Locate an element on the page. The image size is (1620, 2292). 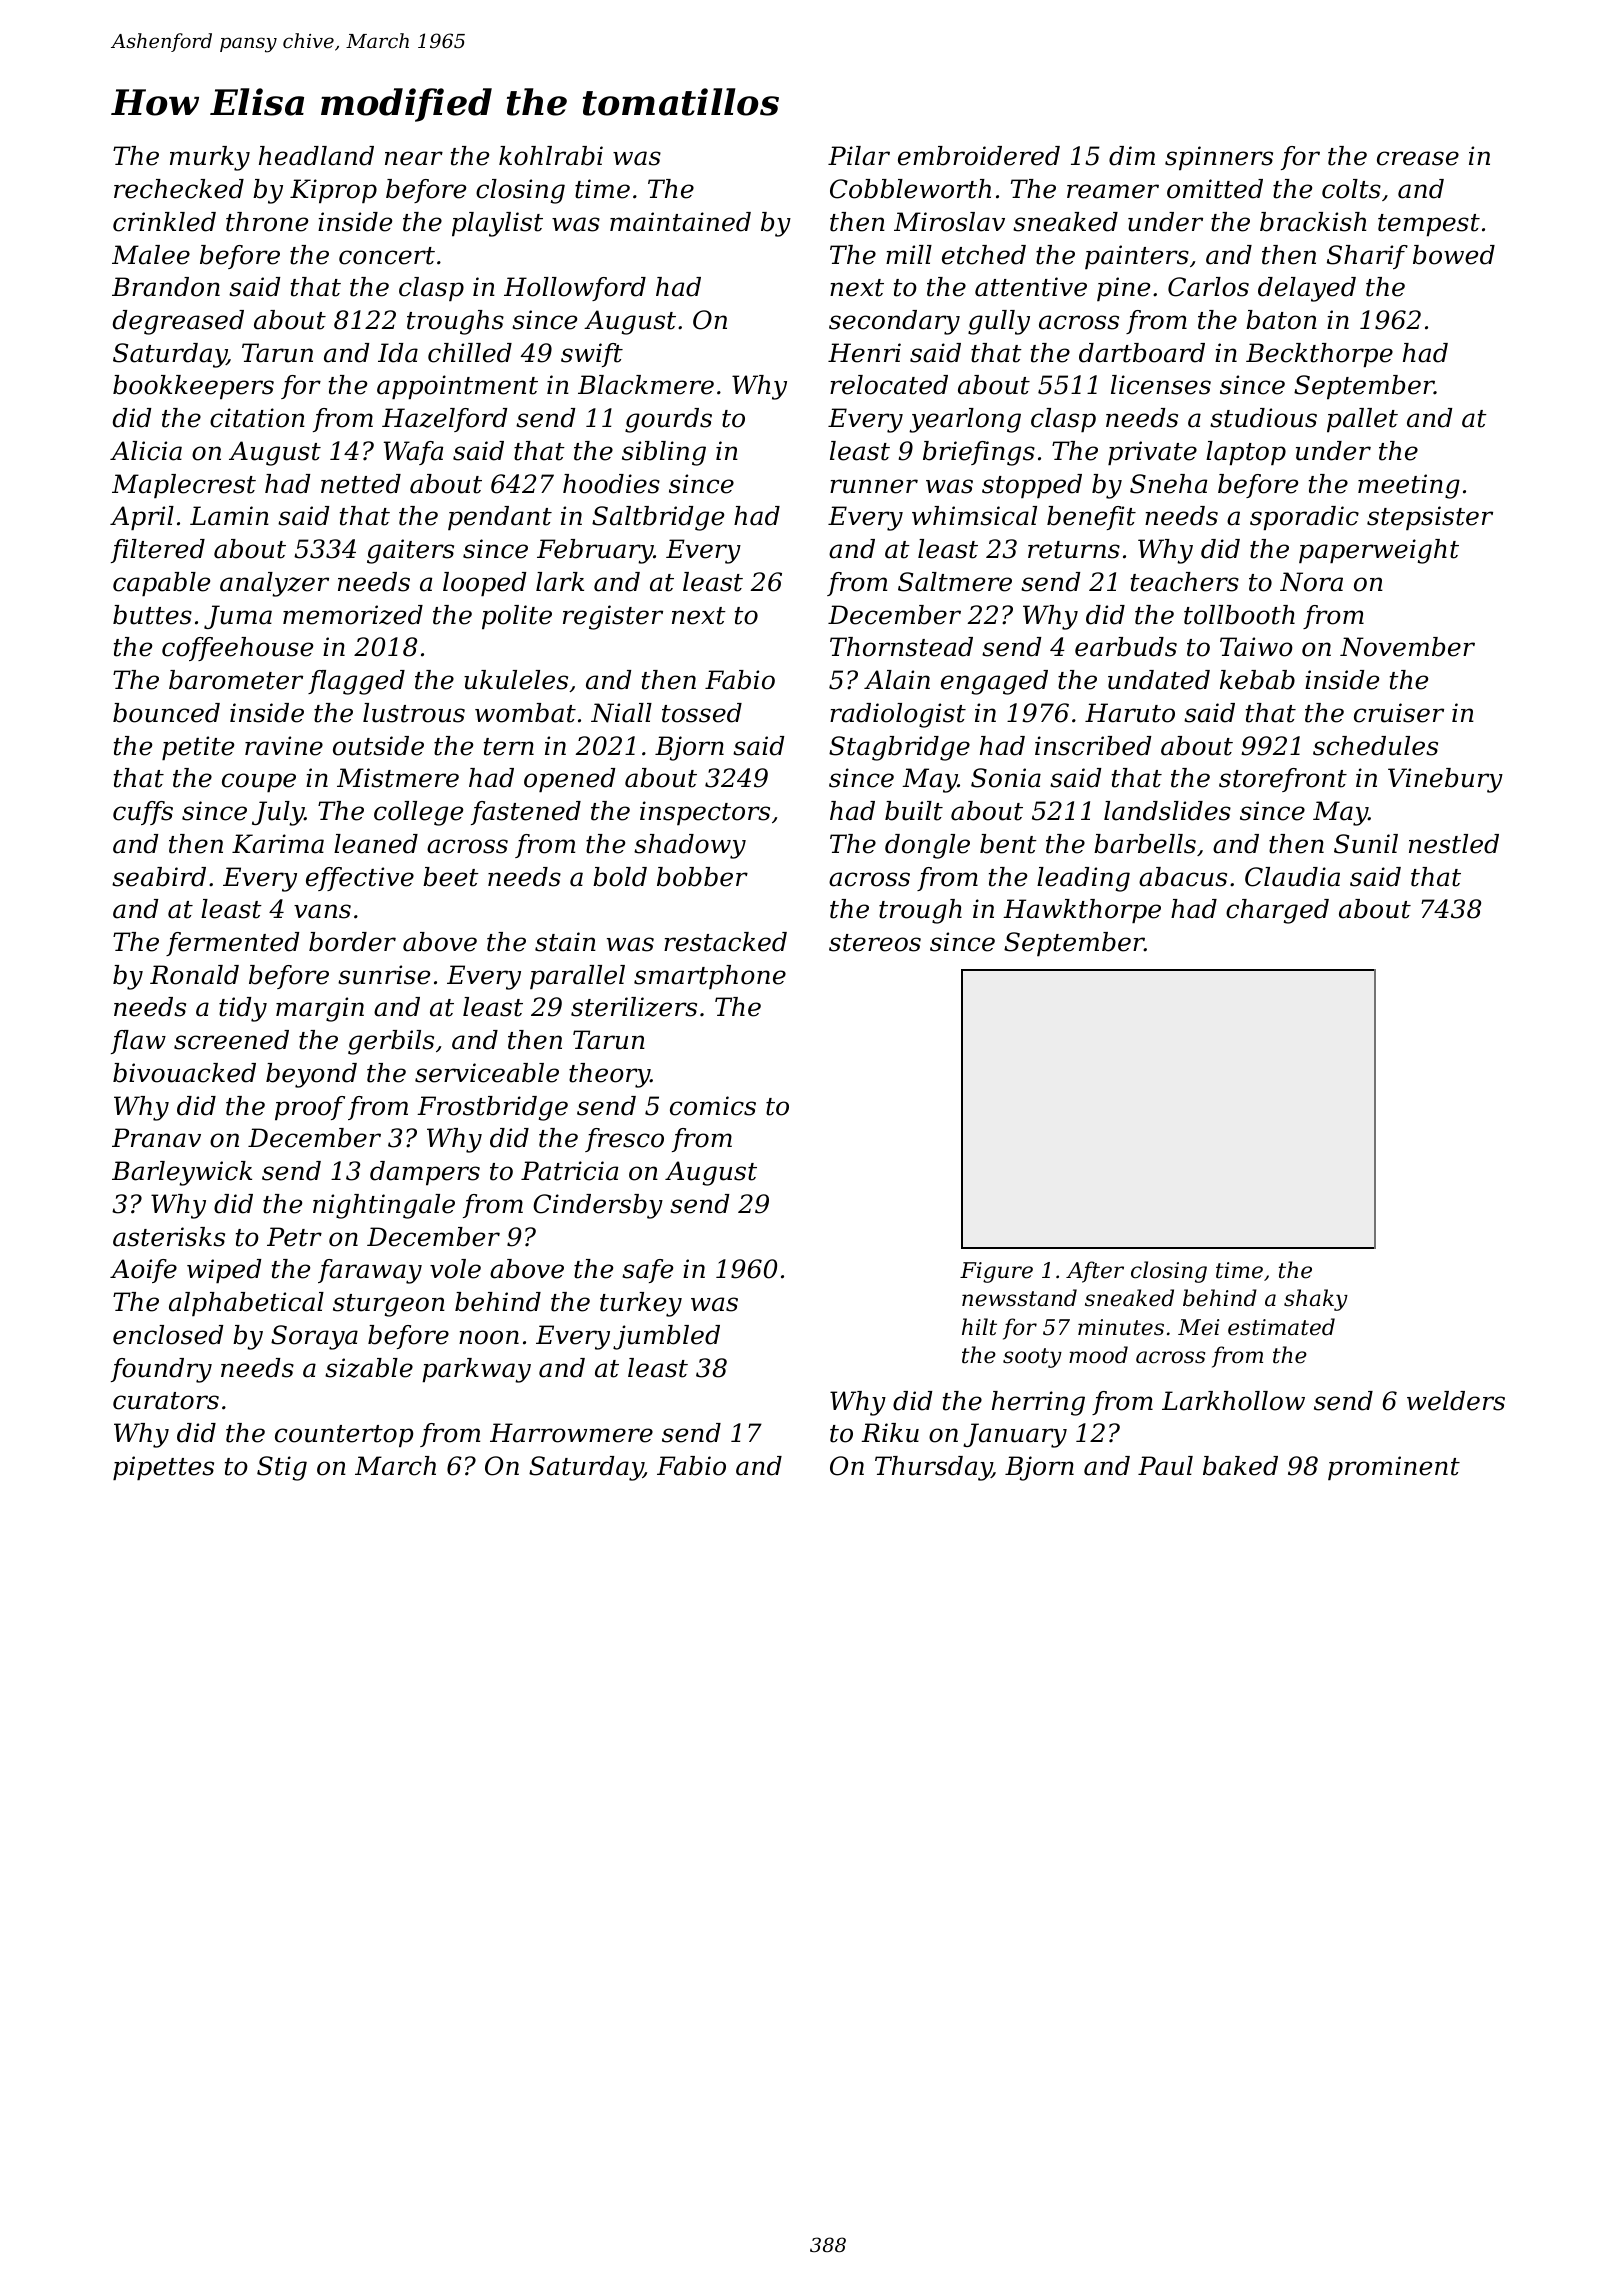
Stagbridge is located at coordinates (899, 748).
